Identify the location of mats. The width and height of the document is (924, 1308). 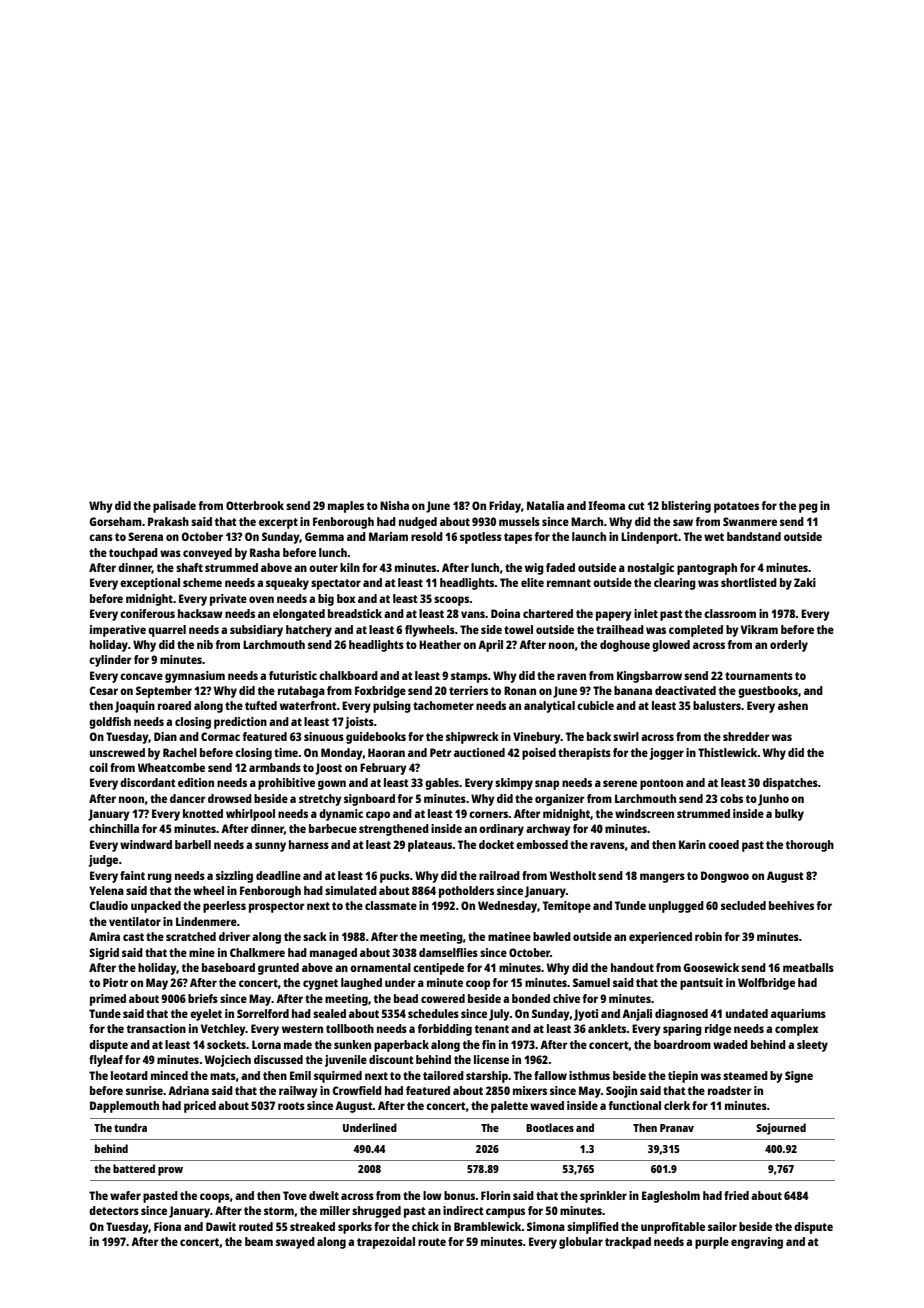
(223, 1076).
